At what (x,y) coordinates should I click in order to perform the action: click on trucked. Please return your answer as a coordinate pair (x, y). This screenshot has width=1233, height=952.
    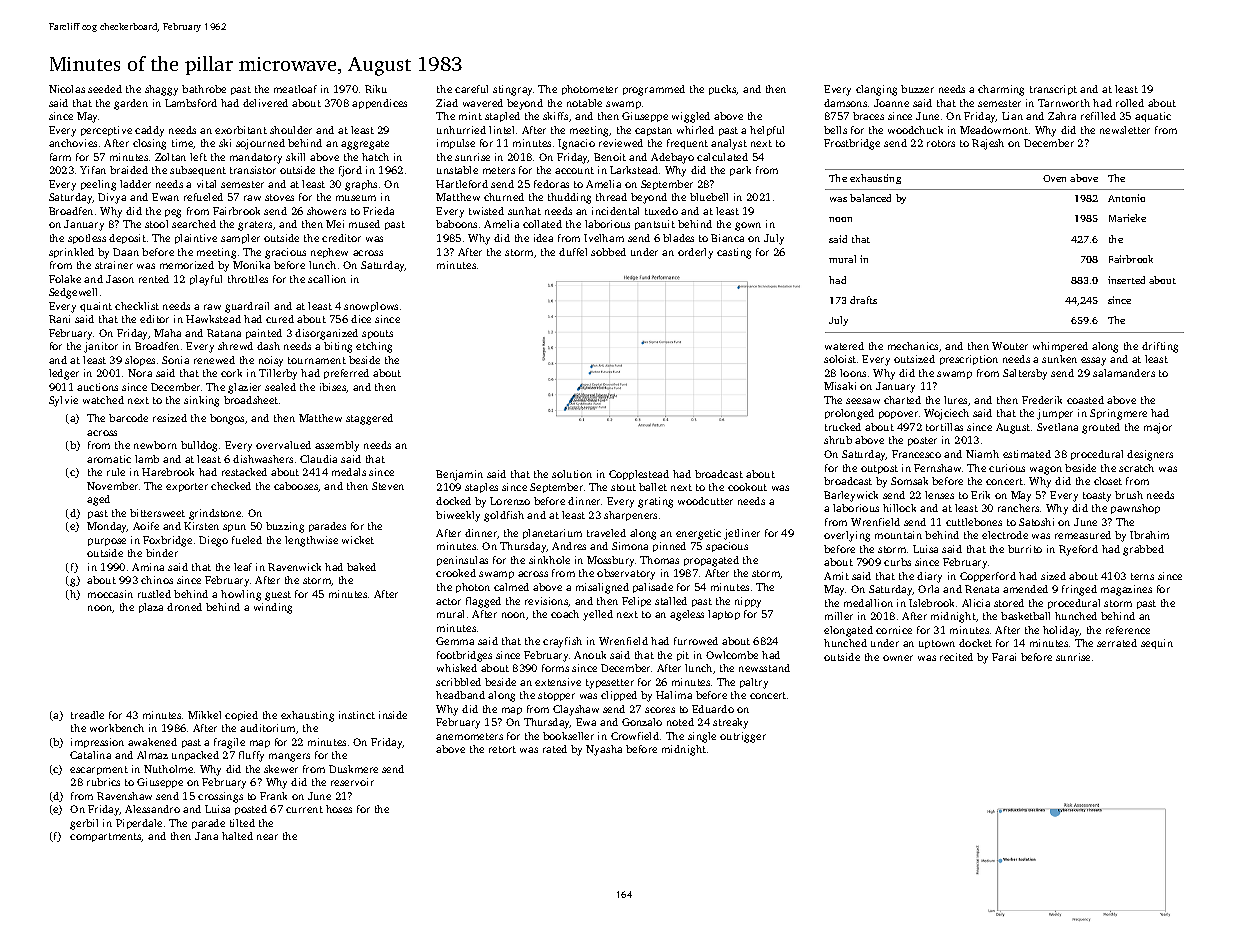
    Looking at the image, I should click on (843, 427).
